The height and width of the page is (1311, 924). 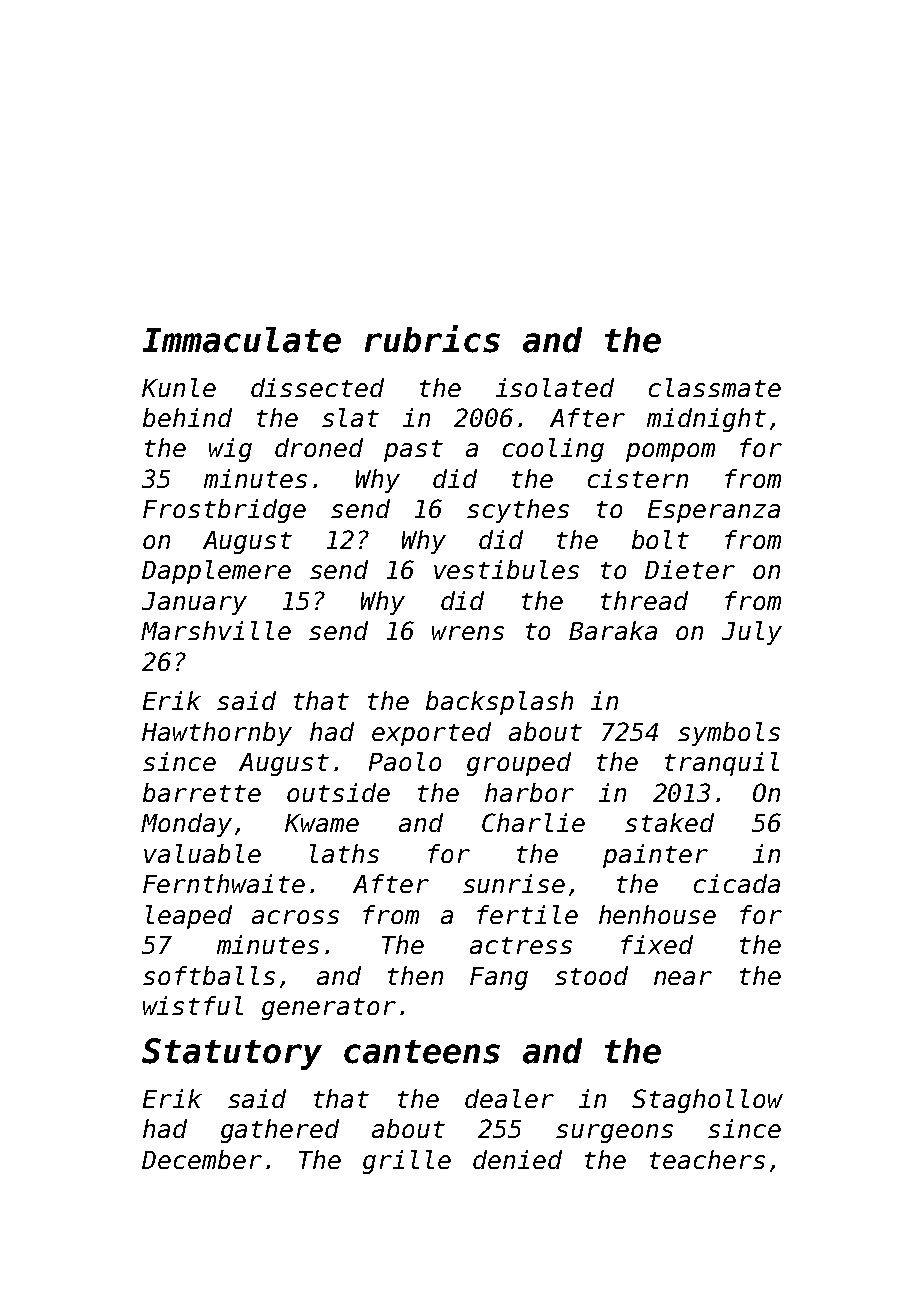 What do you see at coordinates (555, 387) in the page?
I see `isolated` at bounding box center [555, 387].
